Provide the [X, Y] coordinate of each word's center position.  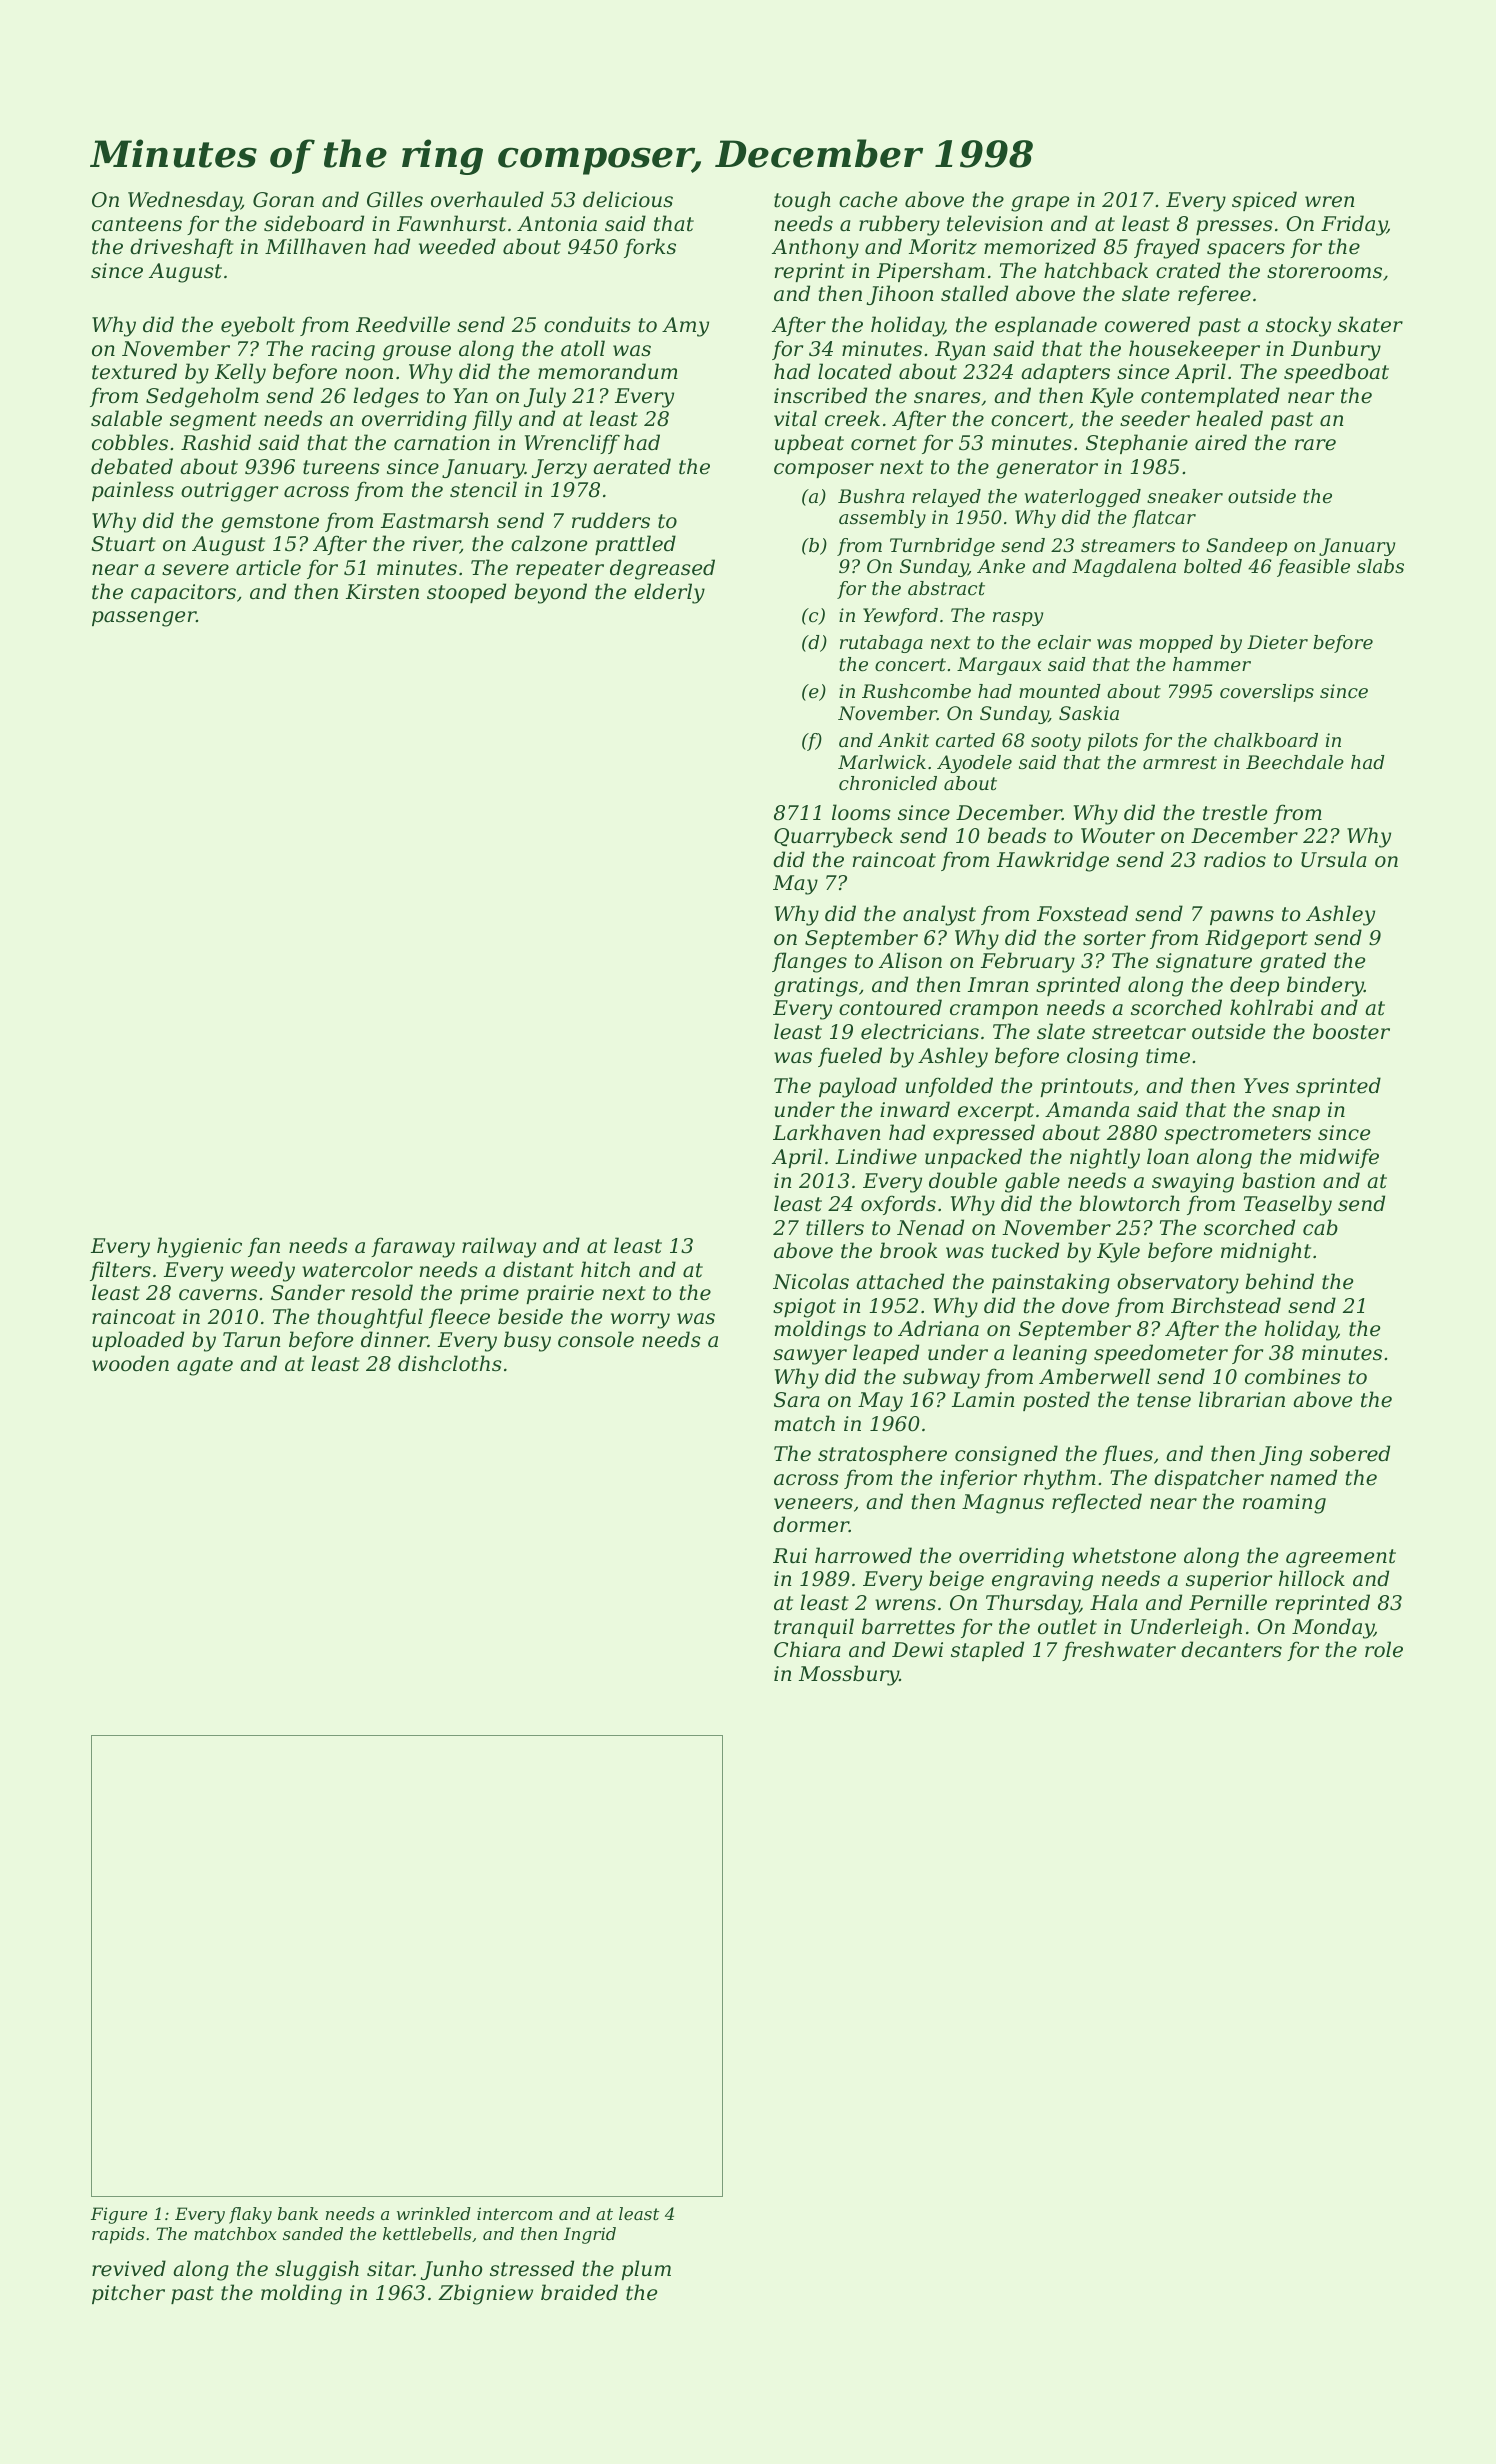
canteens [137, 224]
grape [1040, 204]
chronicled [888, 783]
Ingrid [590, 2235]
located [855, 371]
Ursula [1333, 859]
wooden [130, 1363]
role [1384, 1649]
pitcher [128, 2294]
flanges [809, 962]
